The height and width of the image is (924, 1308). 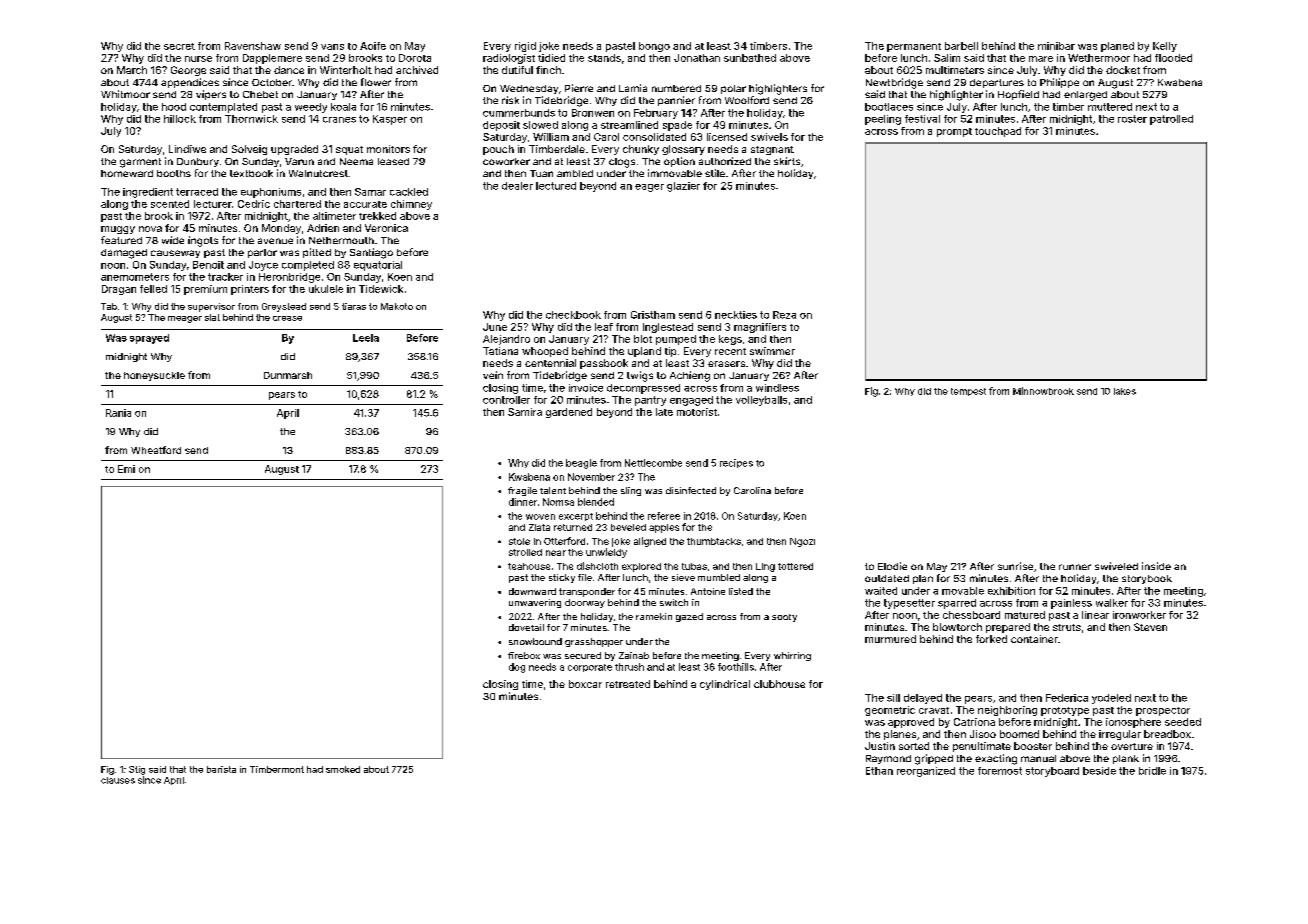 What do you see at coordinates (137, 770) in the image?
I see `Stig` at bounding box center [137, 770].
